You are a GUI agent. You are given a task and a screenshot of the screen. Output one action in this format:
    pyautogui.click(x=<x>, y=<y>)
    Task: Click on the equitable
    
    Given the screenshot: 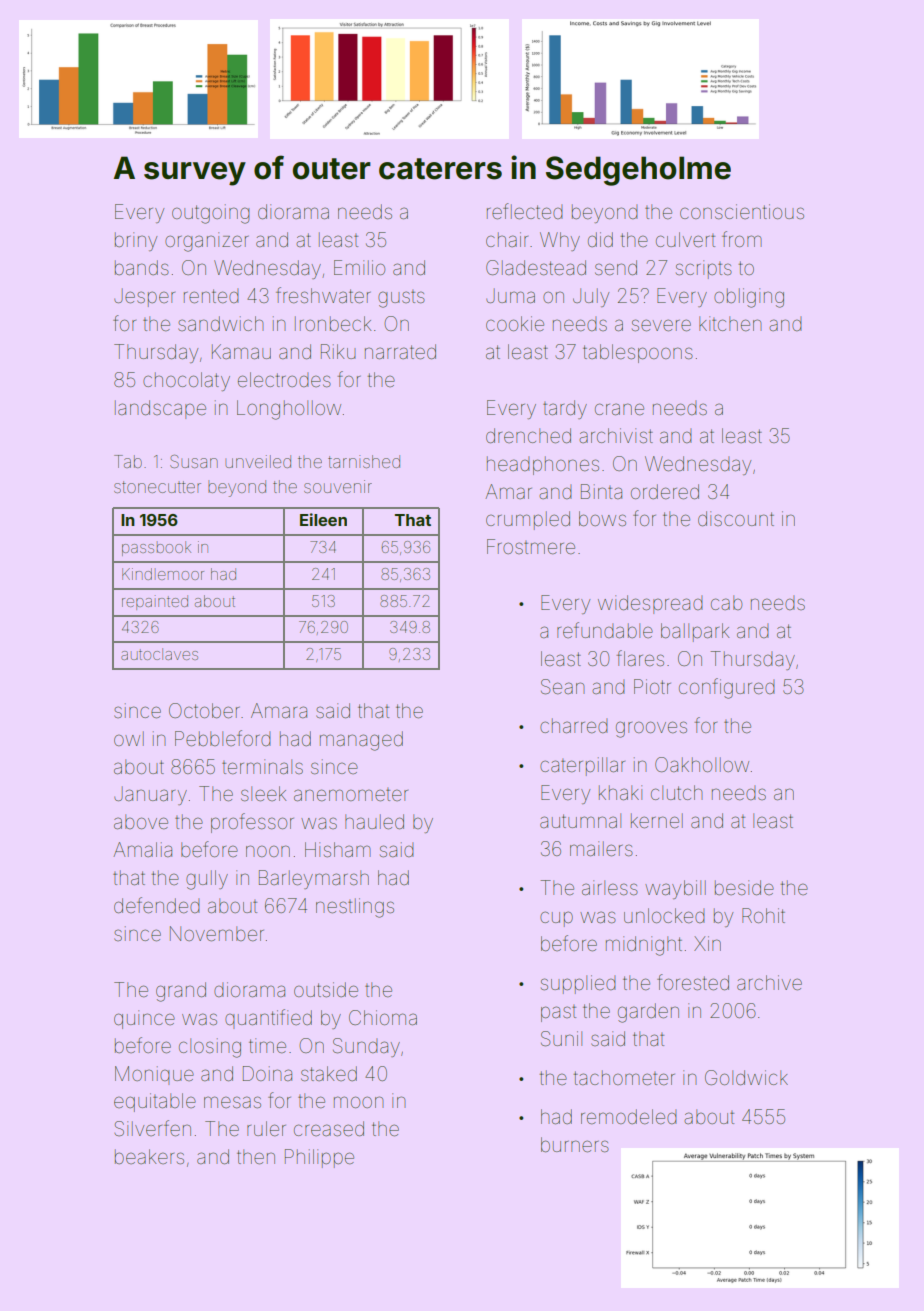 What is the action you would take?
    pyautogui.click(x=155, y=1102)
